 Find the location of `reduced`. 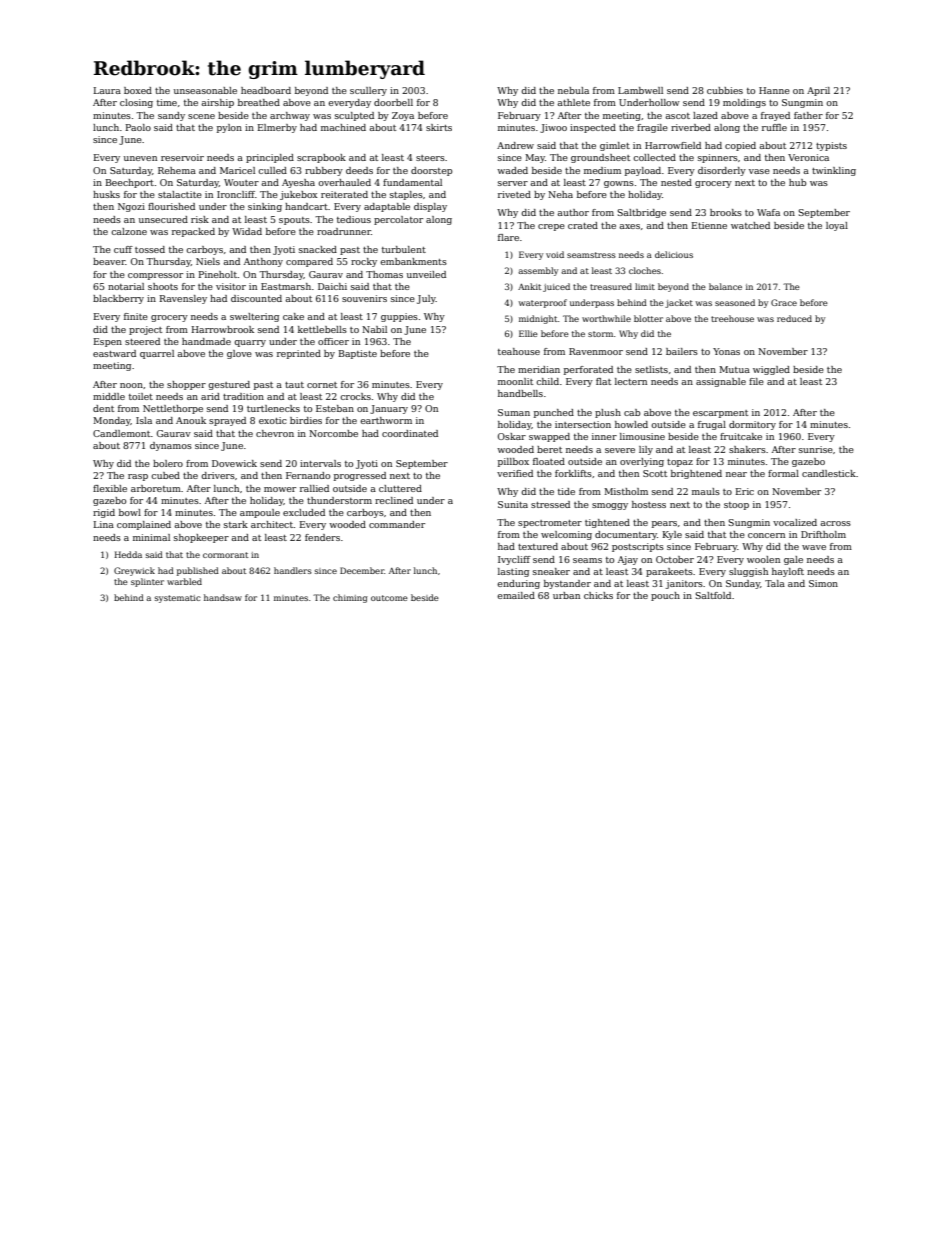

reduced is located at coordinates (794, 318).
